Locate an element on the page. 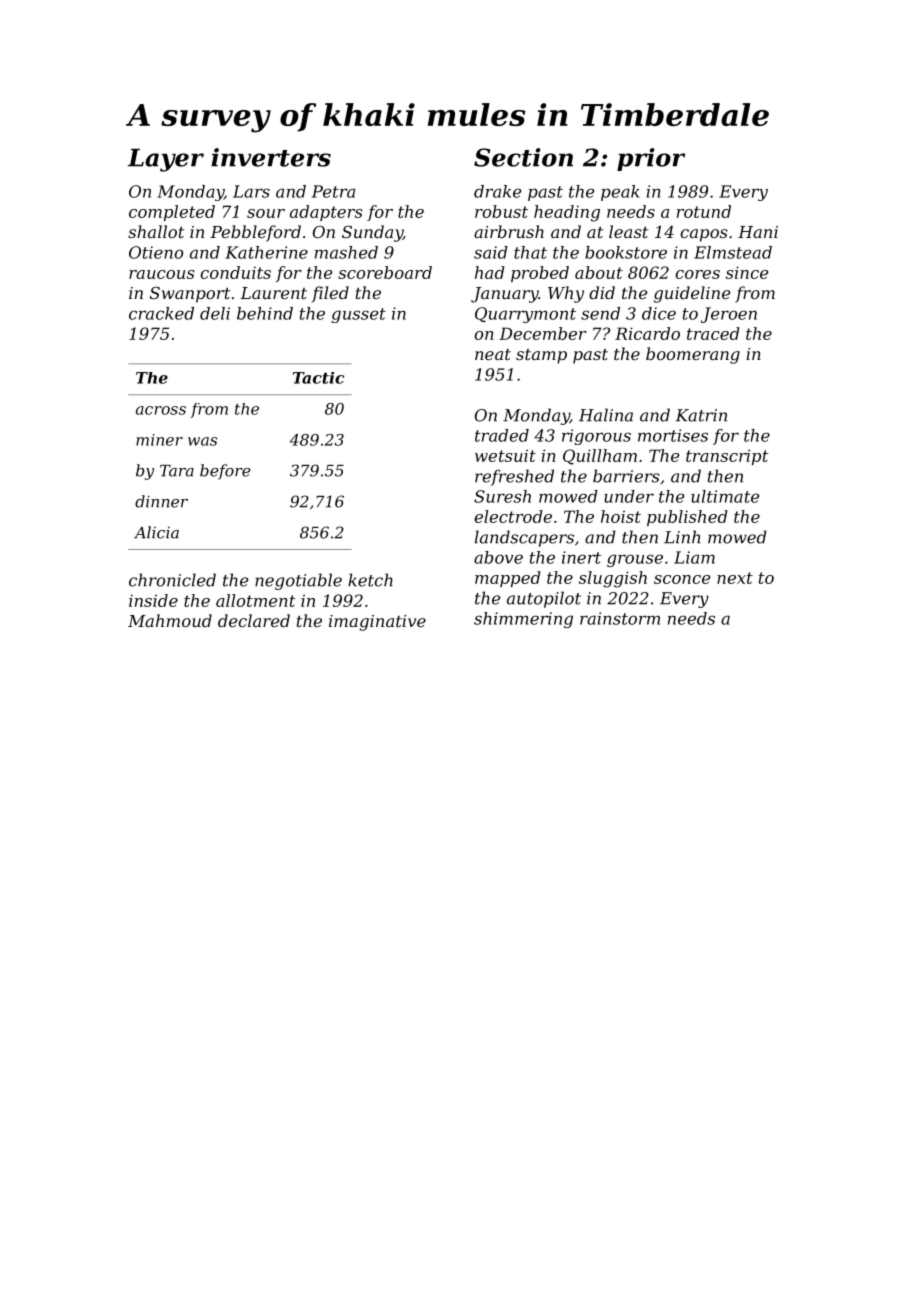 The height and width of the document is (1316, 908). inverters is located at coordinates (271, 157).
